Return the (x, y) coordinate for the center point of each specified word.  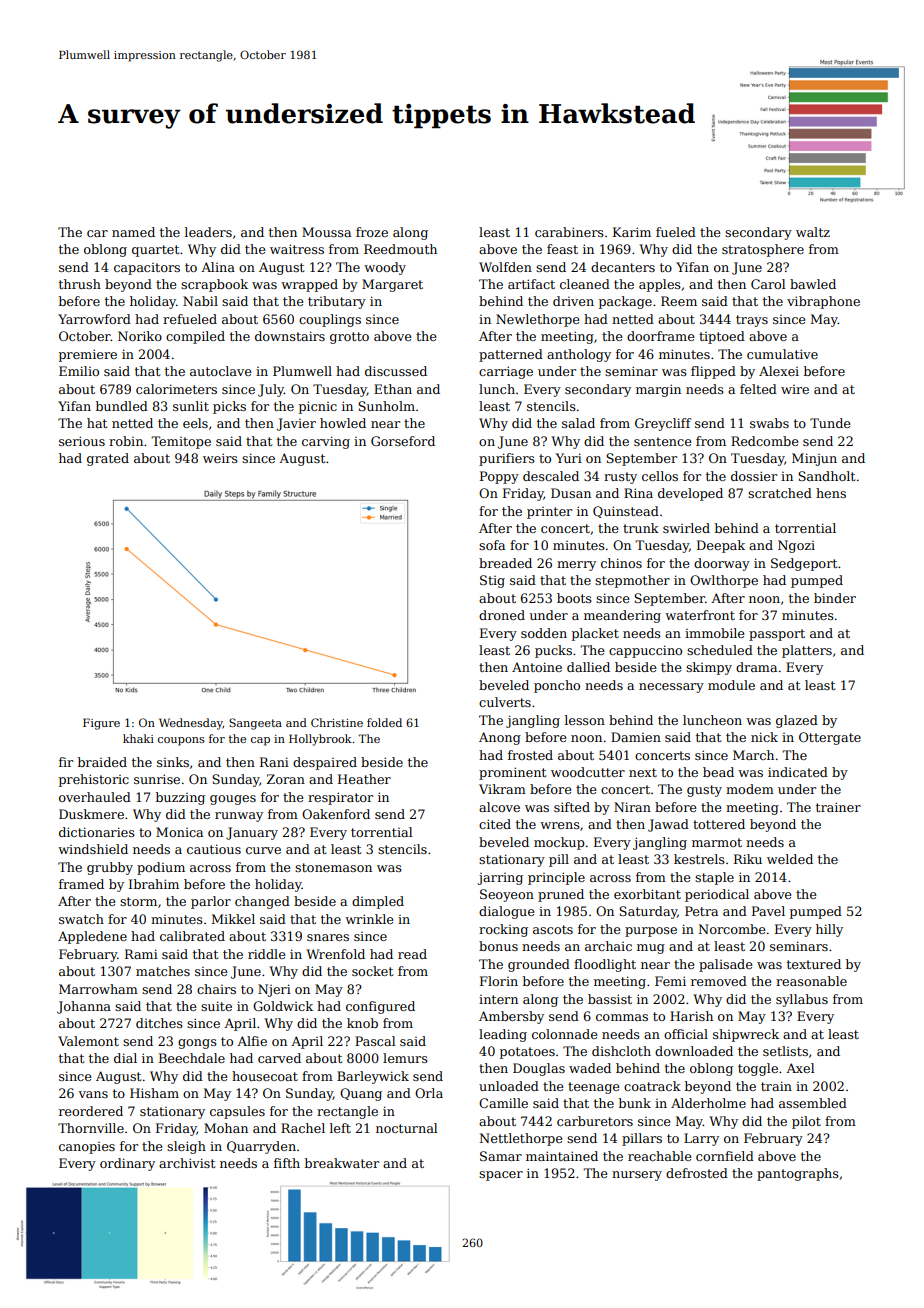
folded (384, 722)
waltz (813, 232)
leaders (208, 232)
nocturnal (407, 1128)
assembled (813, 1103)
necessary (671, 688)
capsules (237, 1112)
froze (372, 232)
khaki (138, 738)
